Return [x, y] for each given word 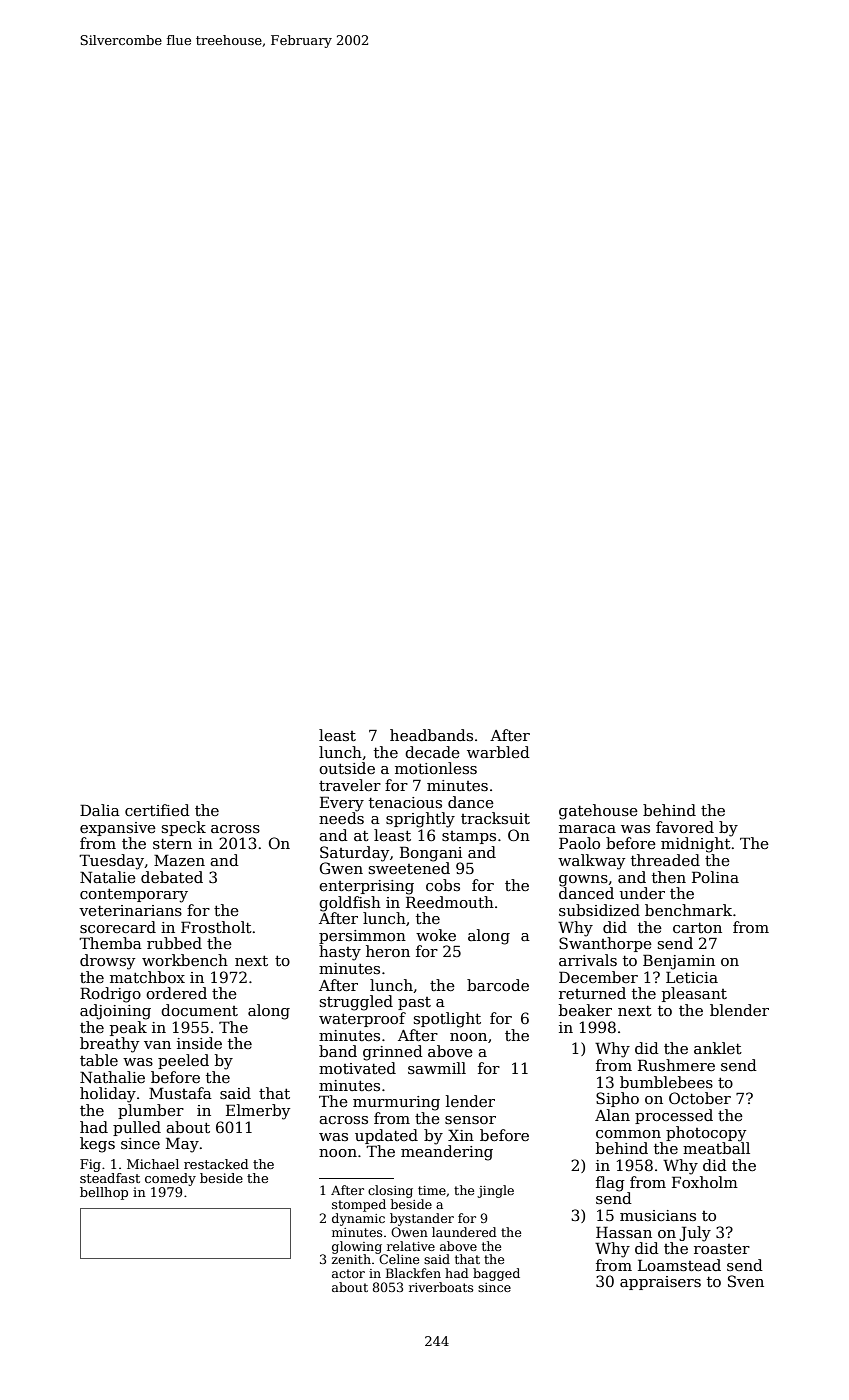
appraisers [660, 1283]
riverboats [441, 1287]
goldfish [350, 904]
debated [172, 877]
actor [348, 1273]
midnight [696, 845]
